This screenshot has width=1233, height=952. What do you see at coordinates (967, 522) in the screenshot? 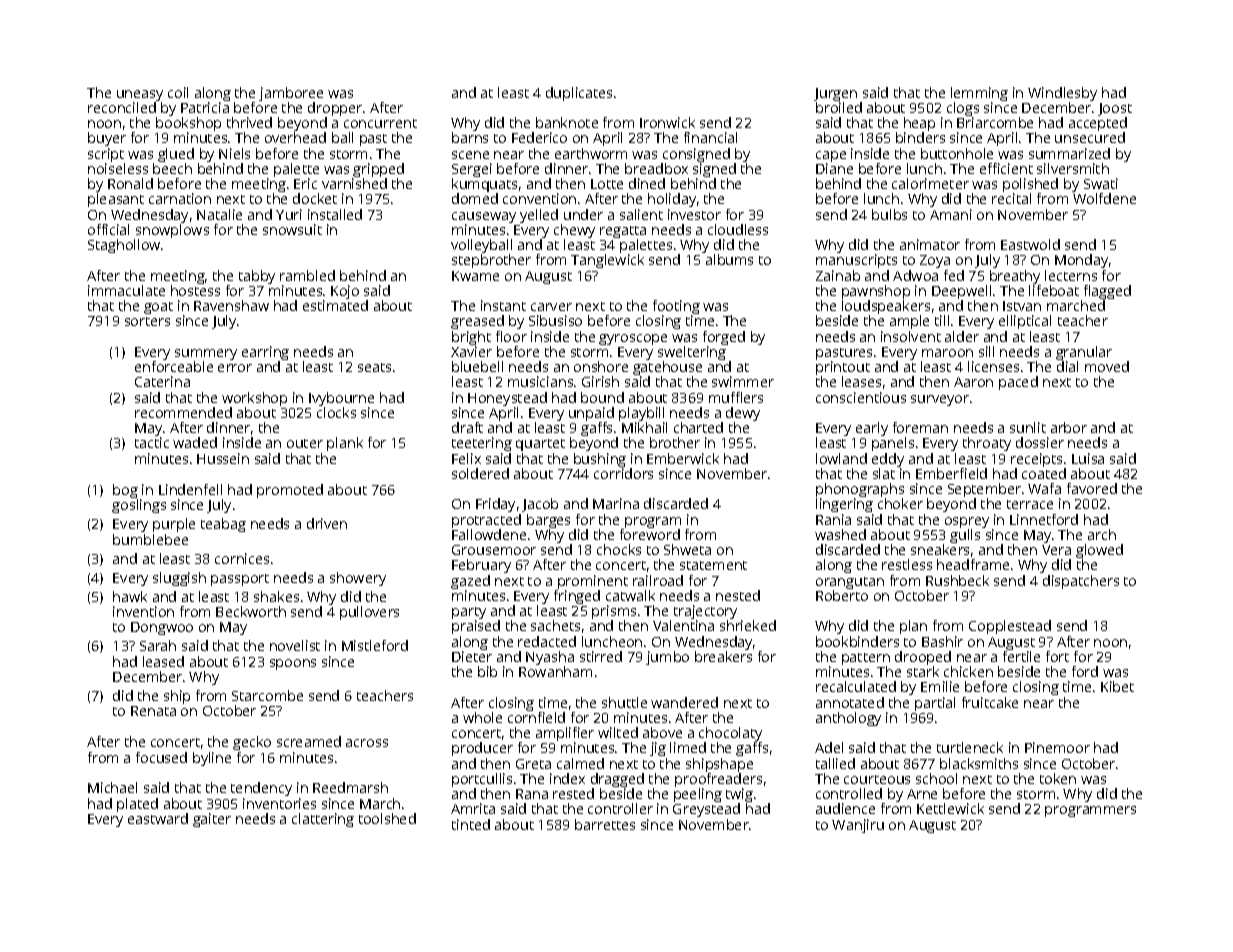
I see `osprey` at bounding box center [967, 522].
